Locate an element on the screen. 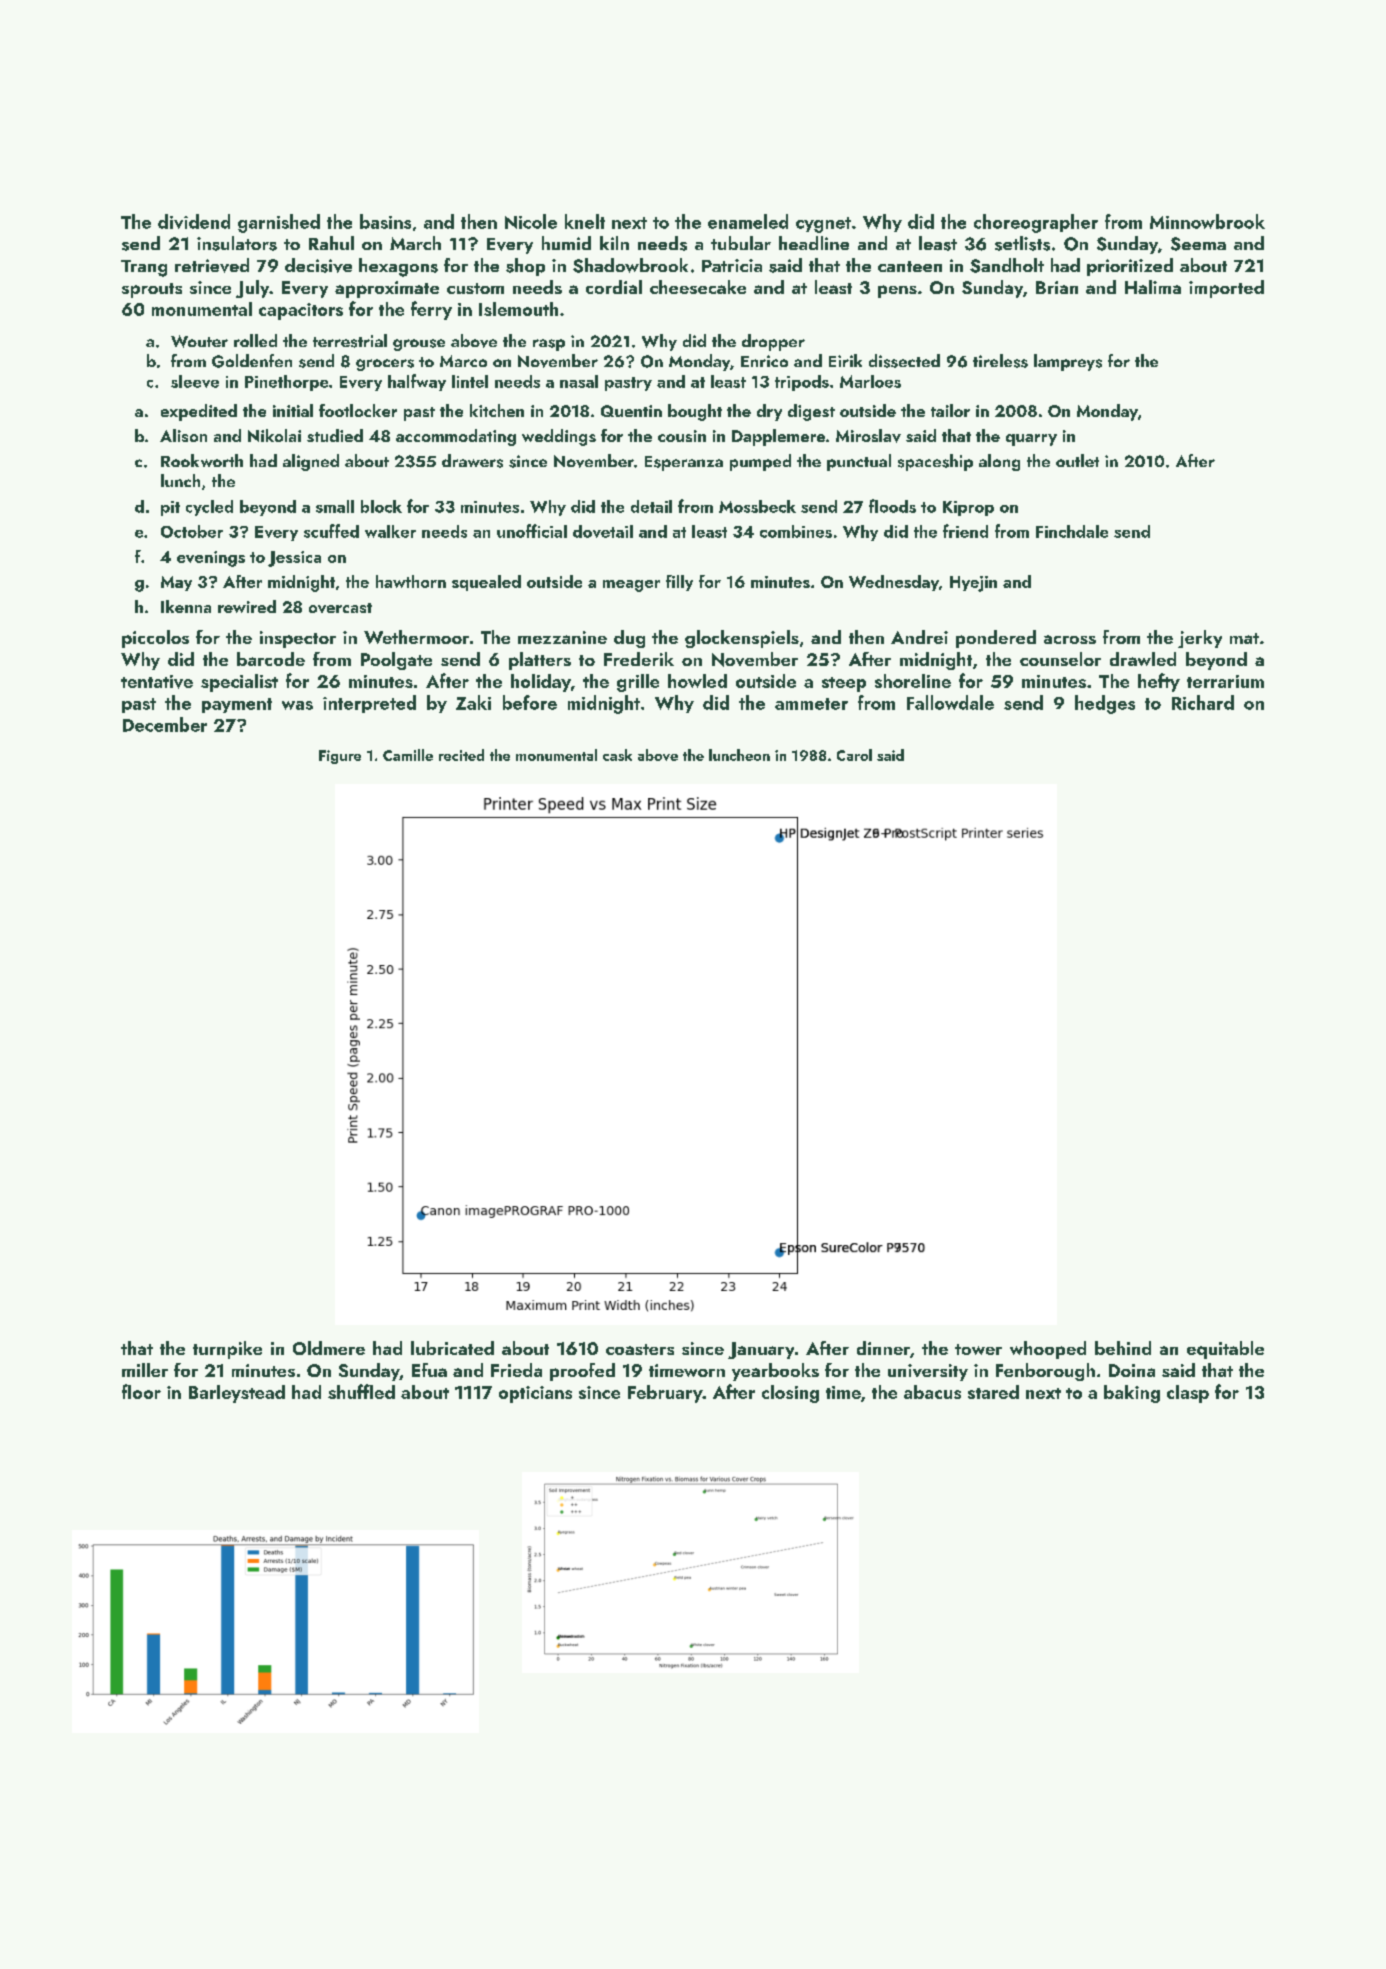  Richard is located at coordinates (1203, 702).
